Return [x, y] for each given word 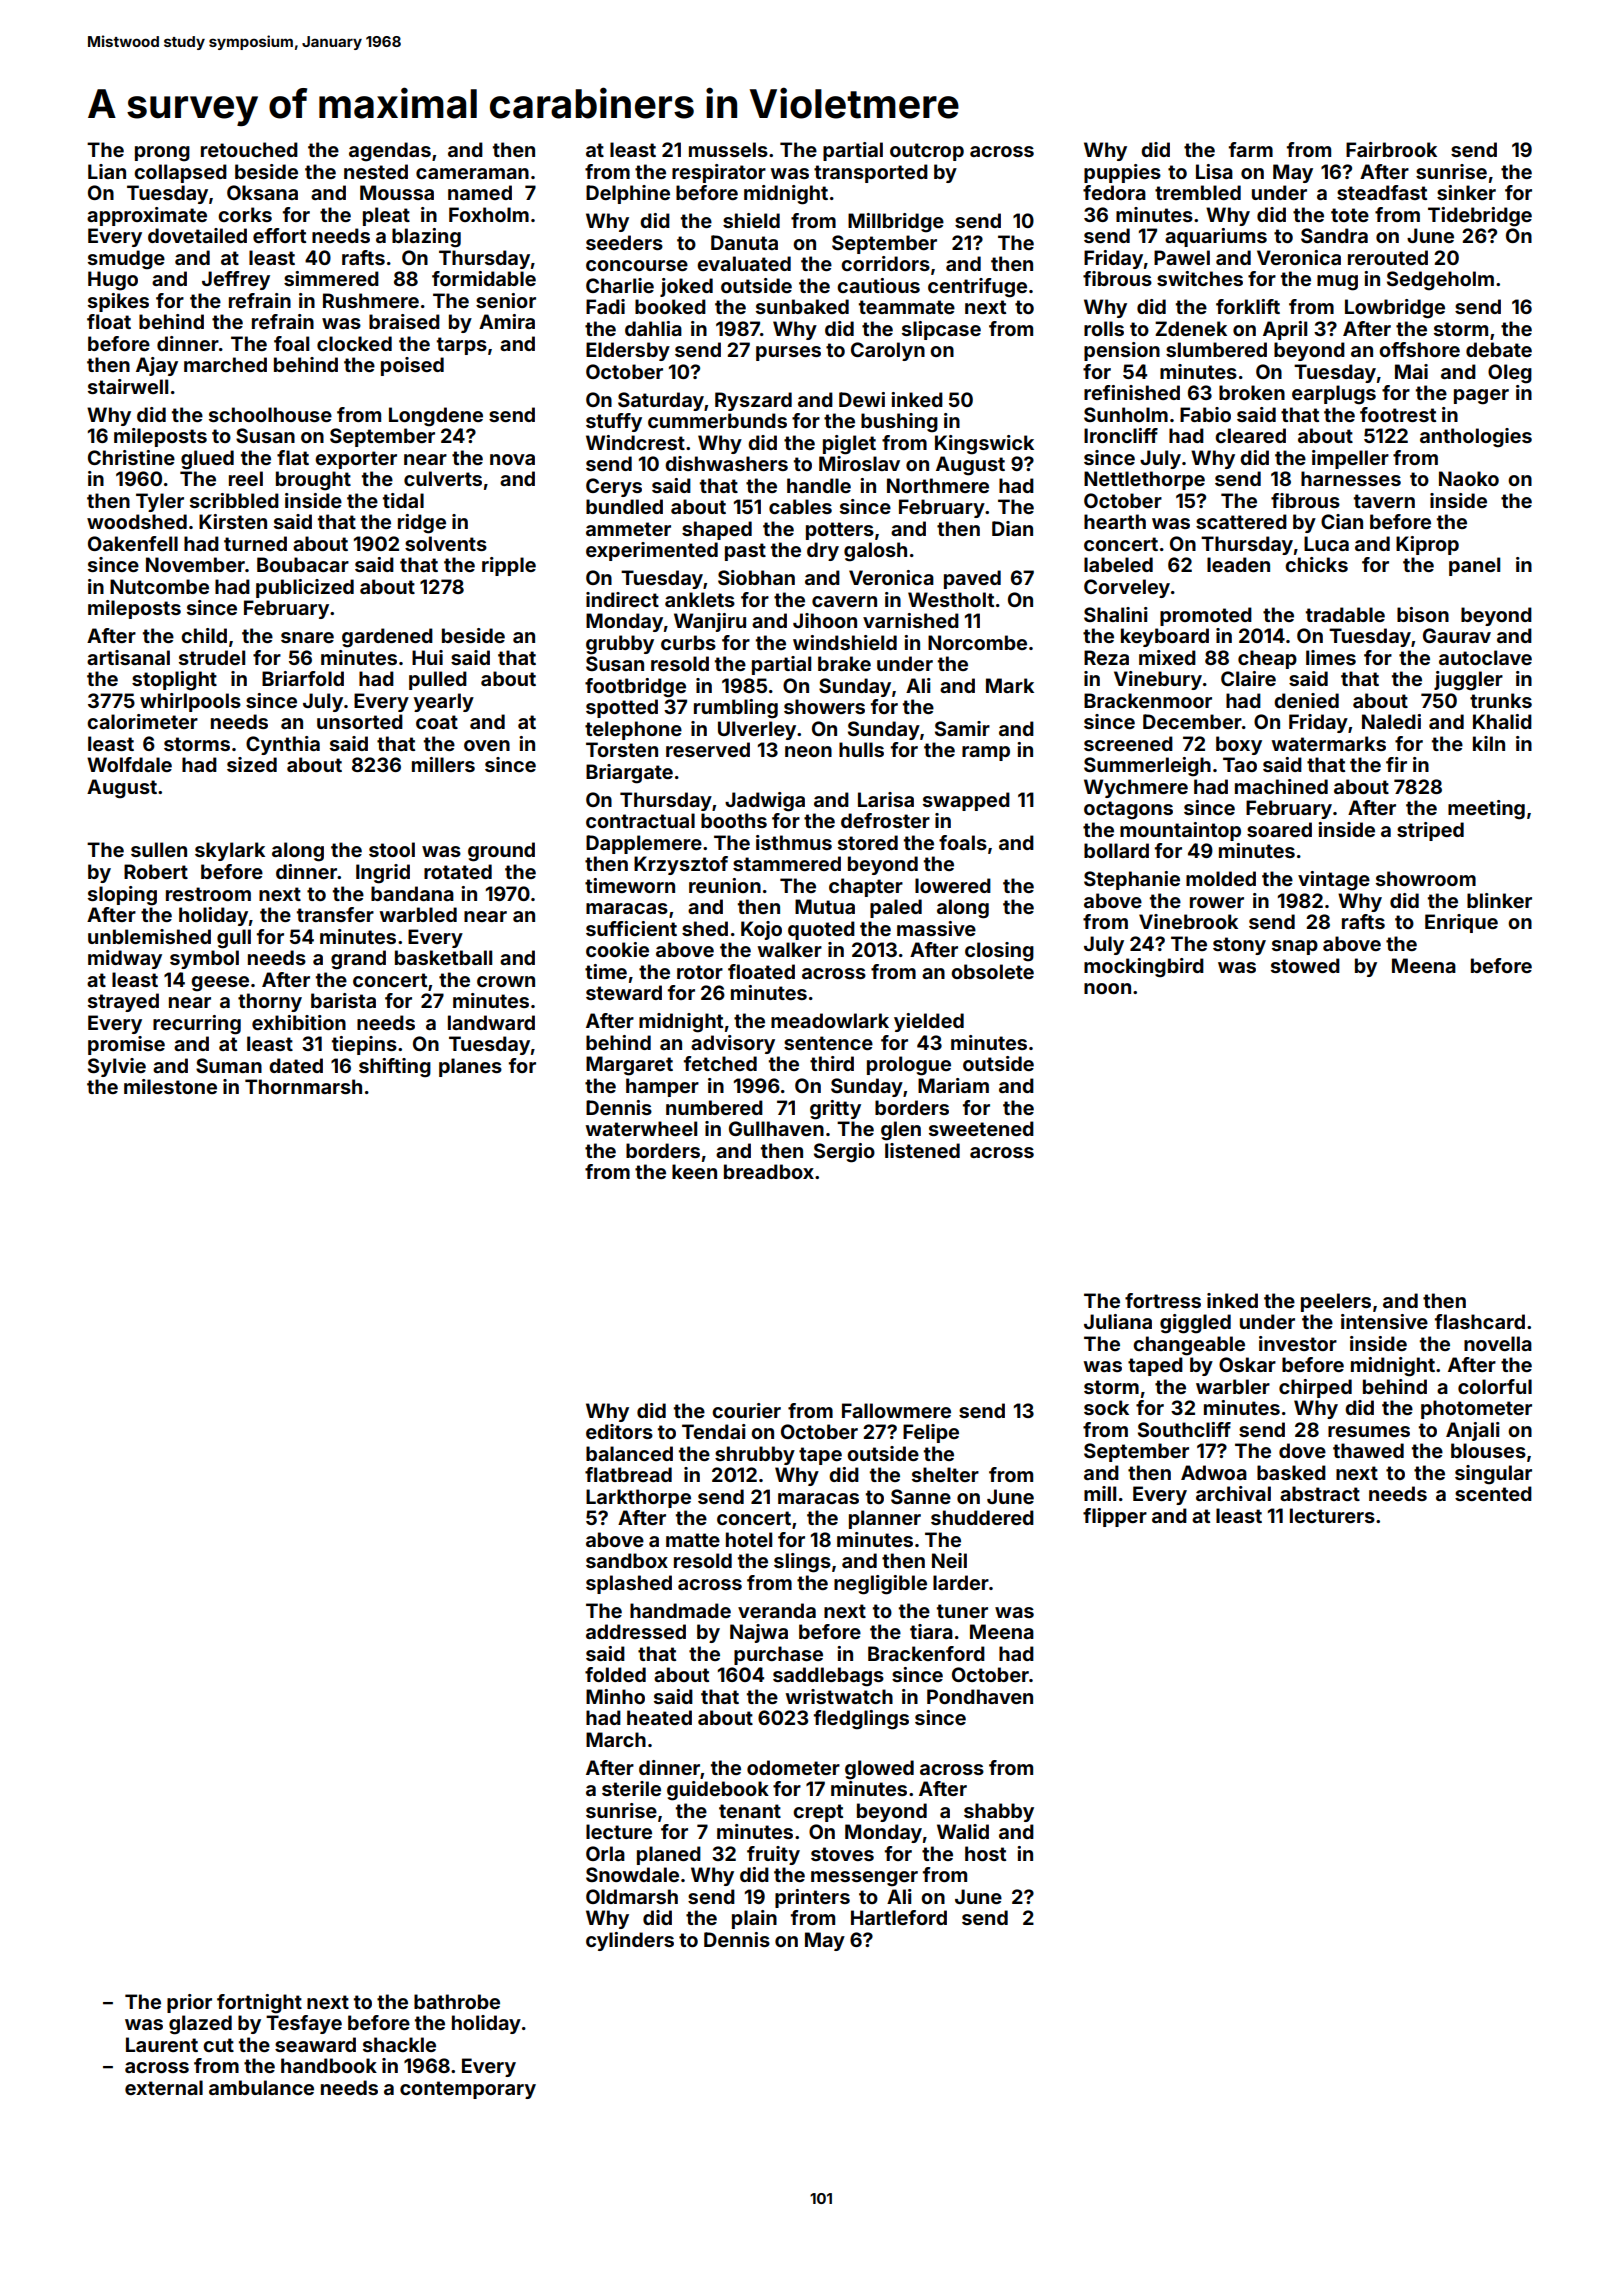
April [1285, 330]
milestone [170, 1086]
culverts [443, 478]
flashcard [1480, 1321]
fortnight [259, 2004]
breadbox [769, 1171]
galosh [875, 552]
